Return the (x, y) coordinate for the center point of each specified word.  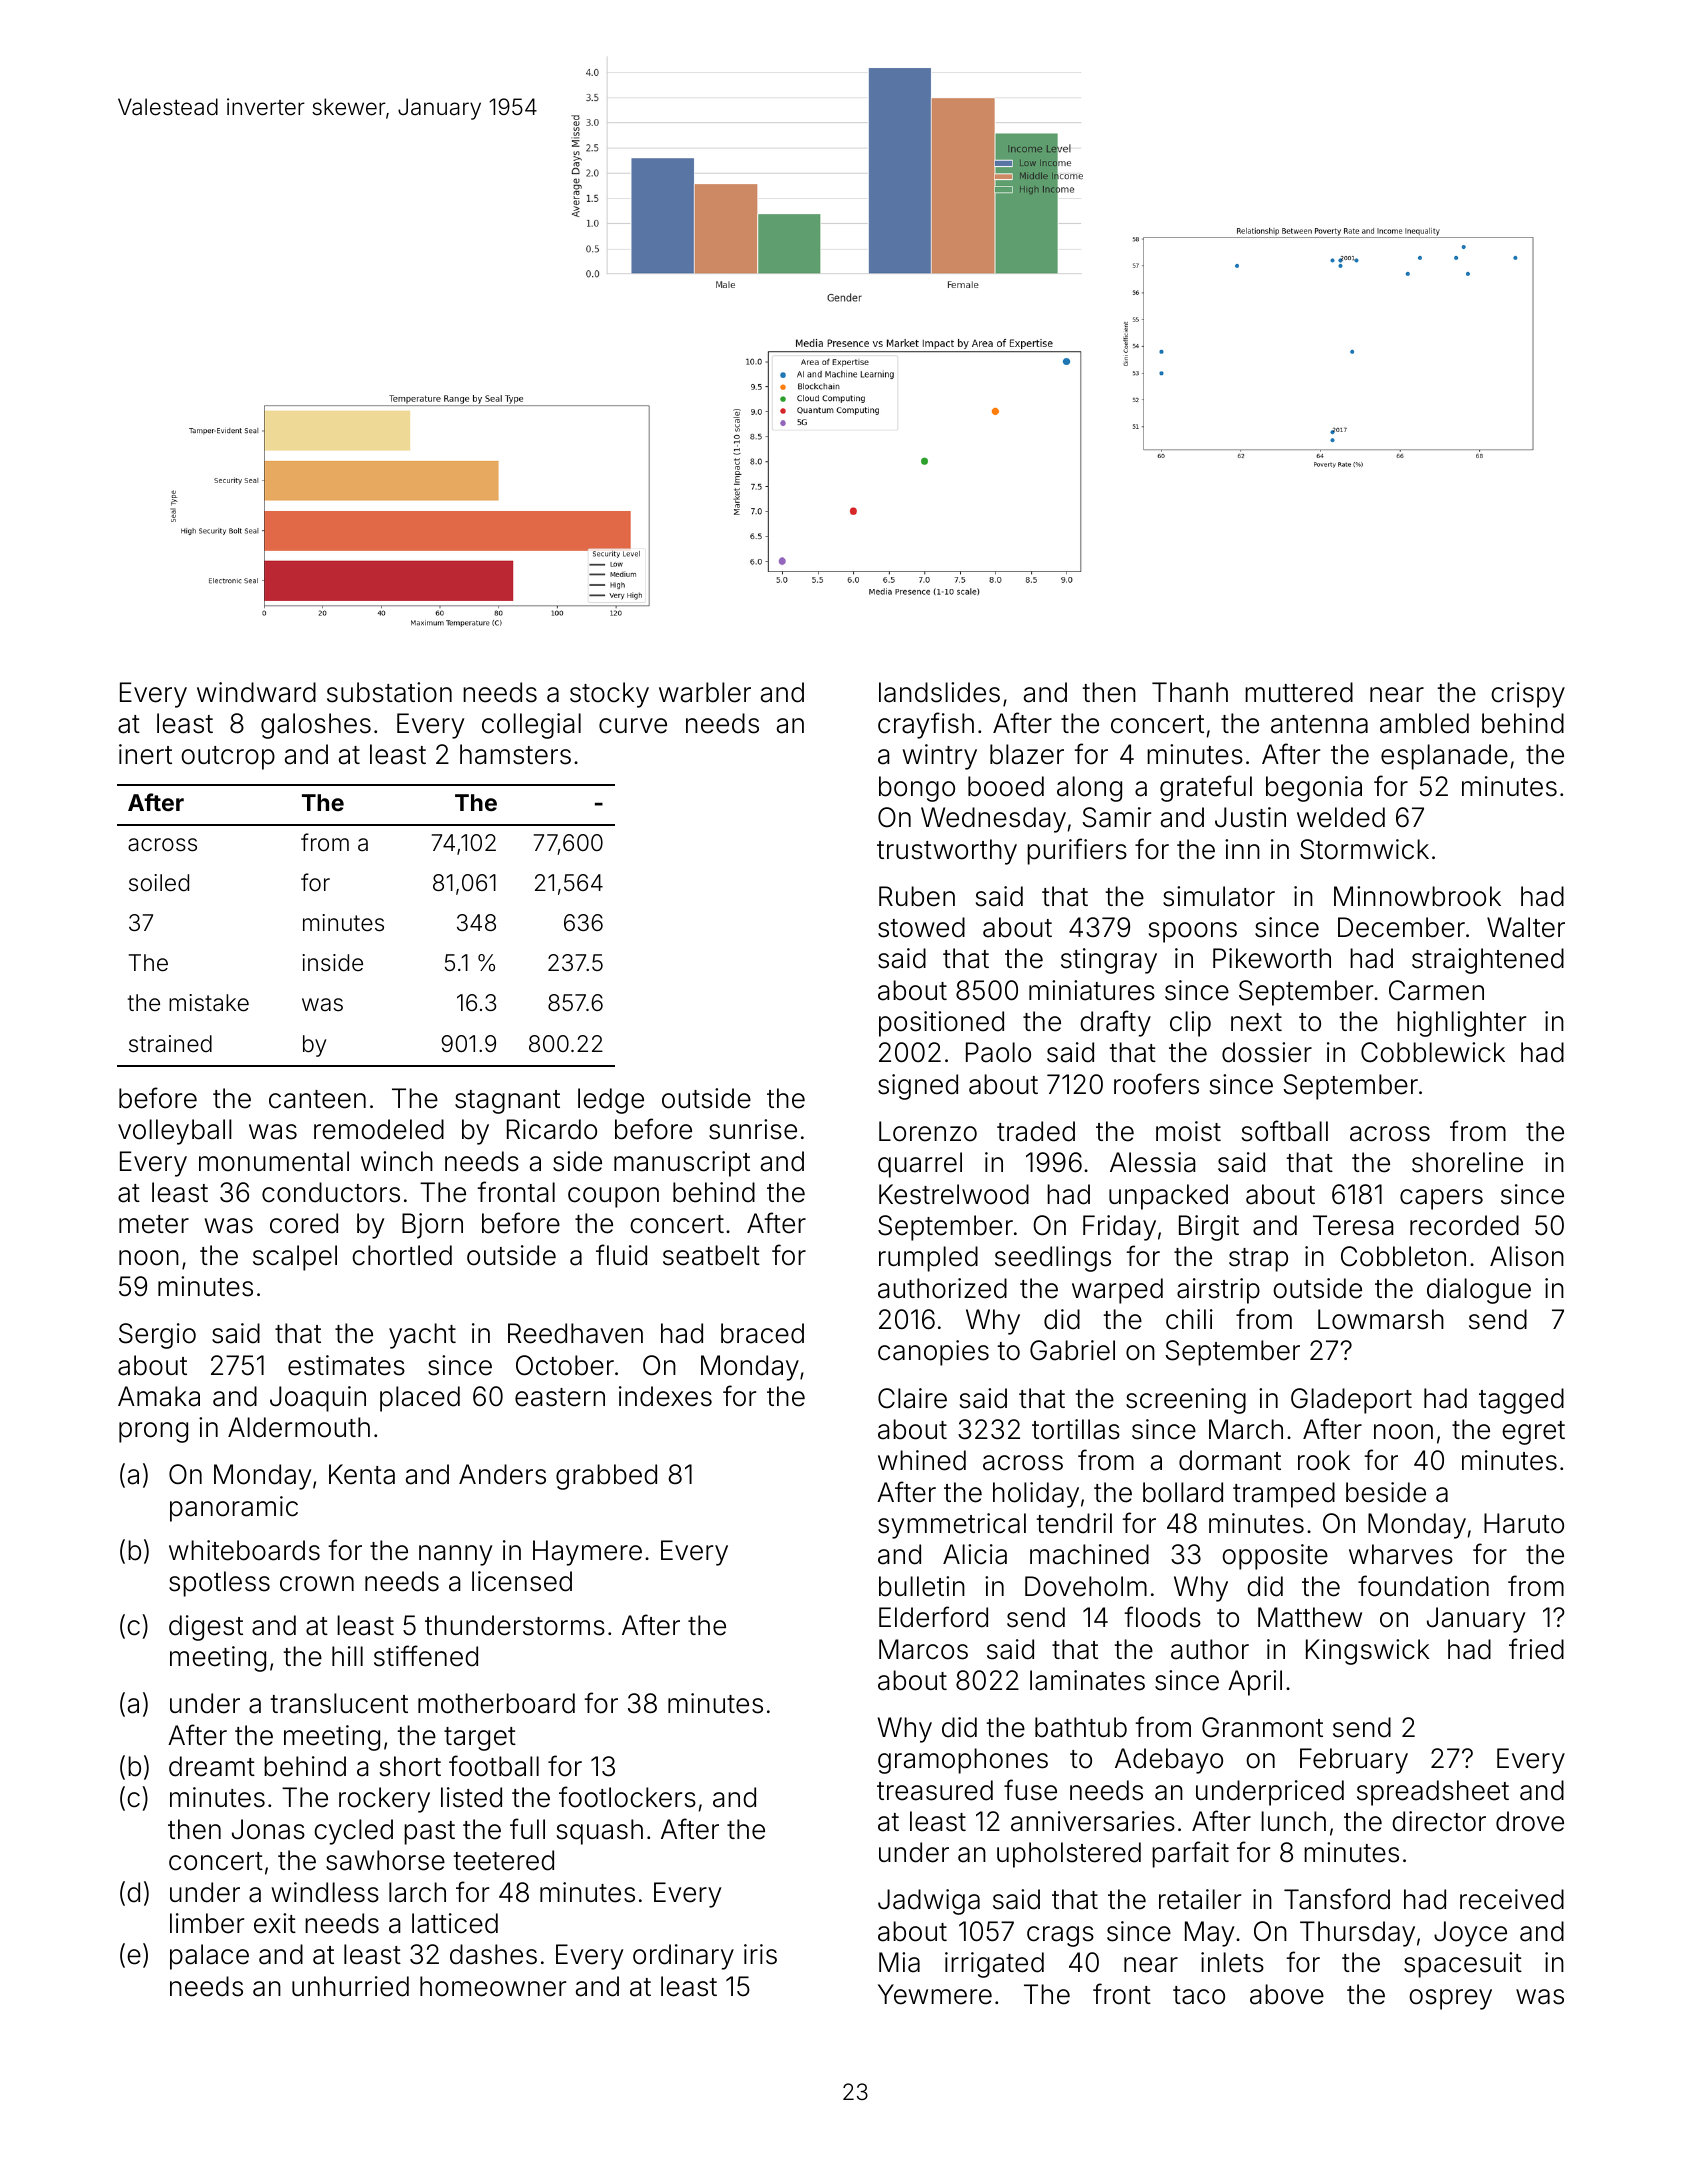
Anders (502, 1474)
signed (918, 1087)
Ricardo (552, 1129)
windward (256, 692)
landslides (939, 692)
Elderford (933, 1617)
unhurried (350, 1986)
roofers (1156, 1084)
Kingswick (1367, 1652)
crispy (1528, 695)
